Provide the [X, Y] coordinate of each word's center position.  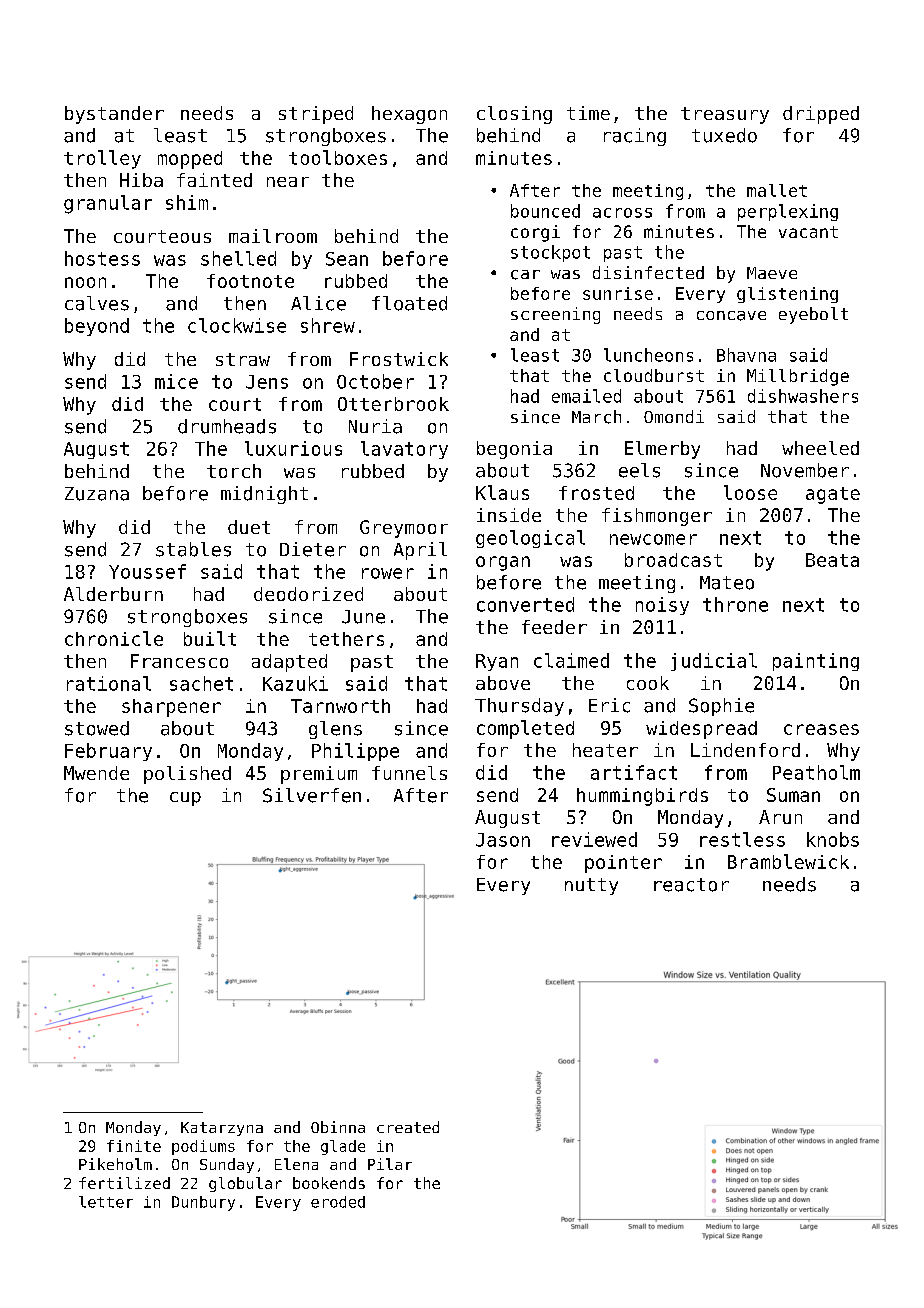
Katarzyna [222, 1129]
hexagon [409, 115]
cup [185, 799]
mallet [777, 190]
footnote [250, 281]
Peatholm [816, 772]
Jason [503, 840]
